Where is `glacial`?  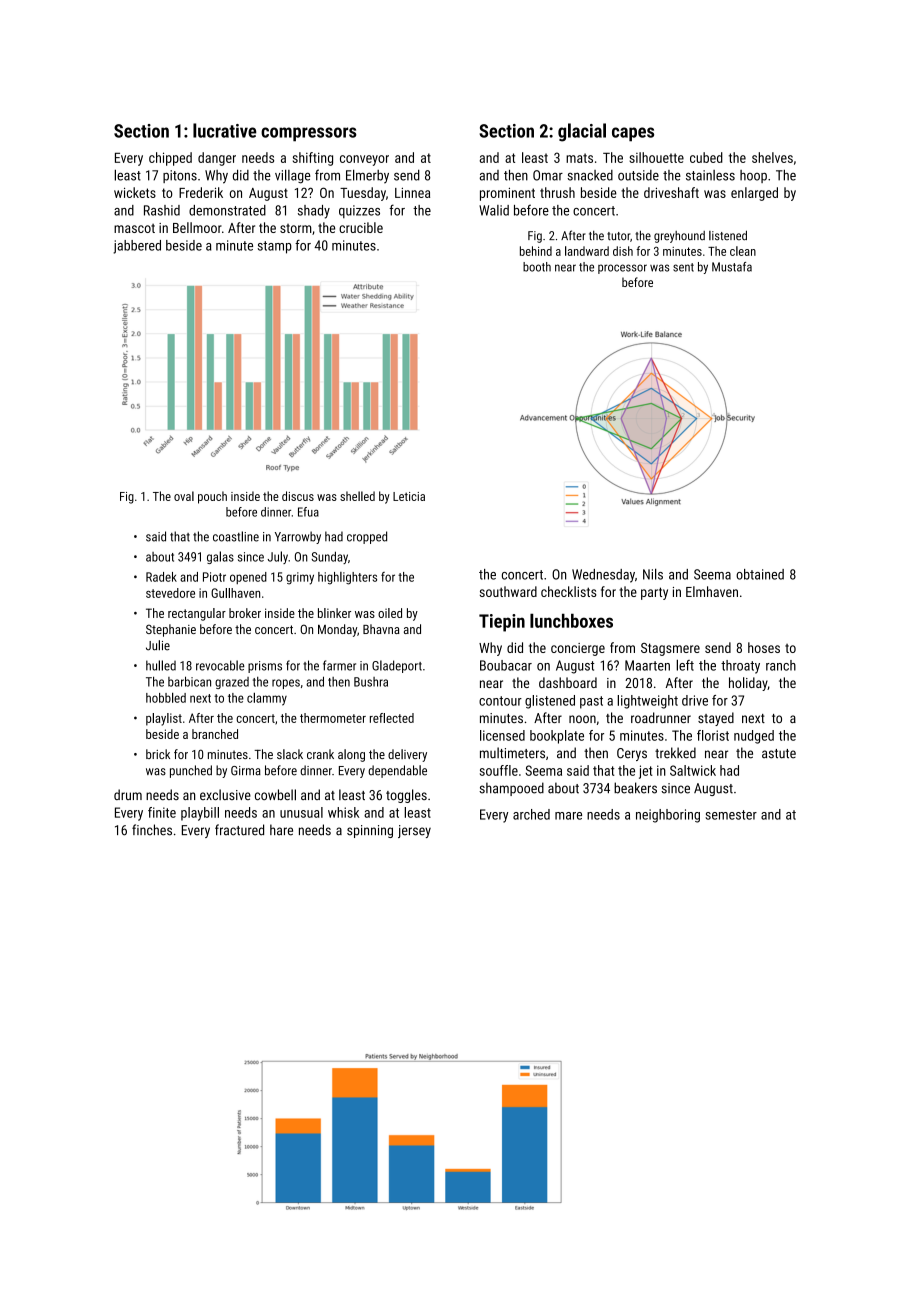
glacial is located at coordinates (582, 132).
